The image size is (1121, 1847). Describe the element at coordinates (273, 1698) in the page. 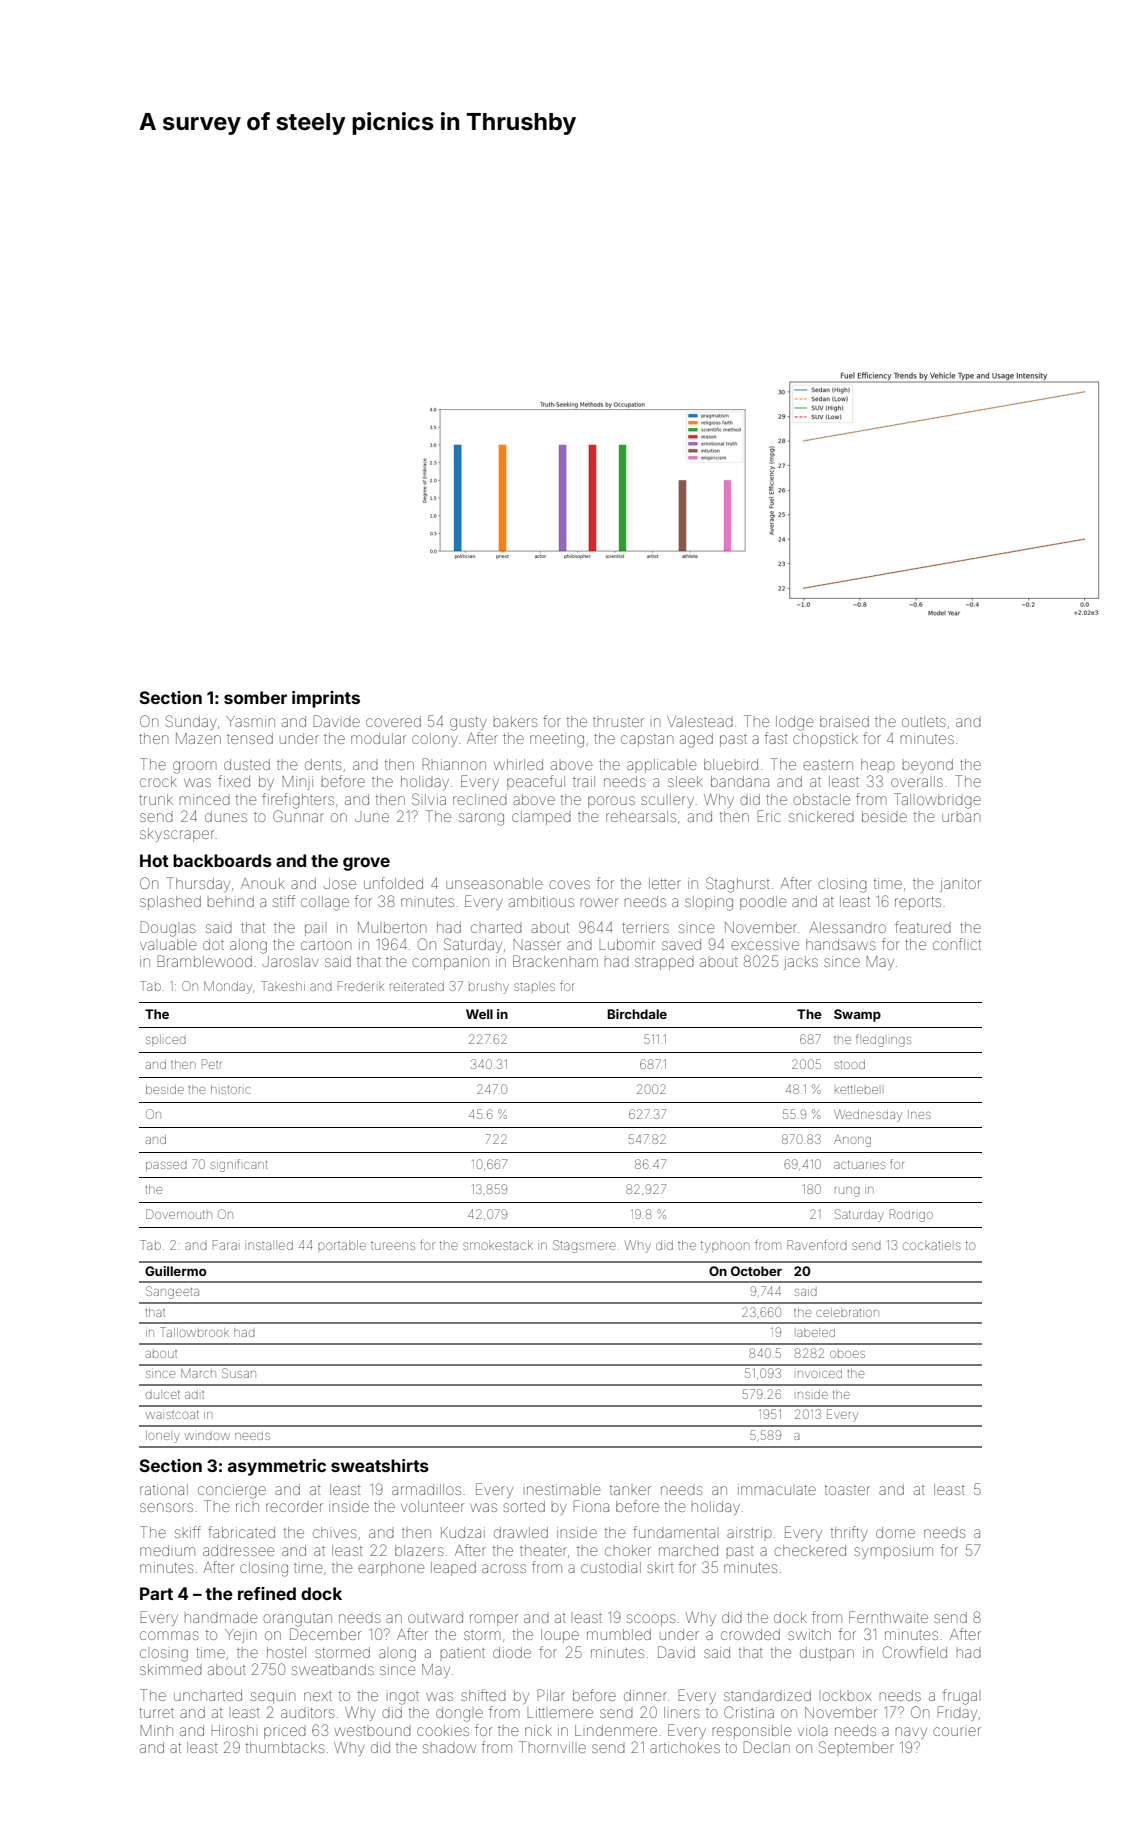

I see `sequin` at that location.
